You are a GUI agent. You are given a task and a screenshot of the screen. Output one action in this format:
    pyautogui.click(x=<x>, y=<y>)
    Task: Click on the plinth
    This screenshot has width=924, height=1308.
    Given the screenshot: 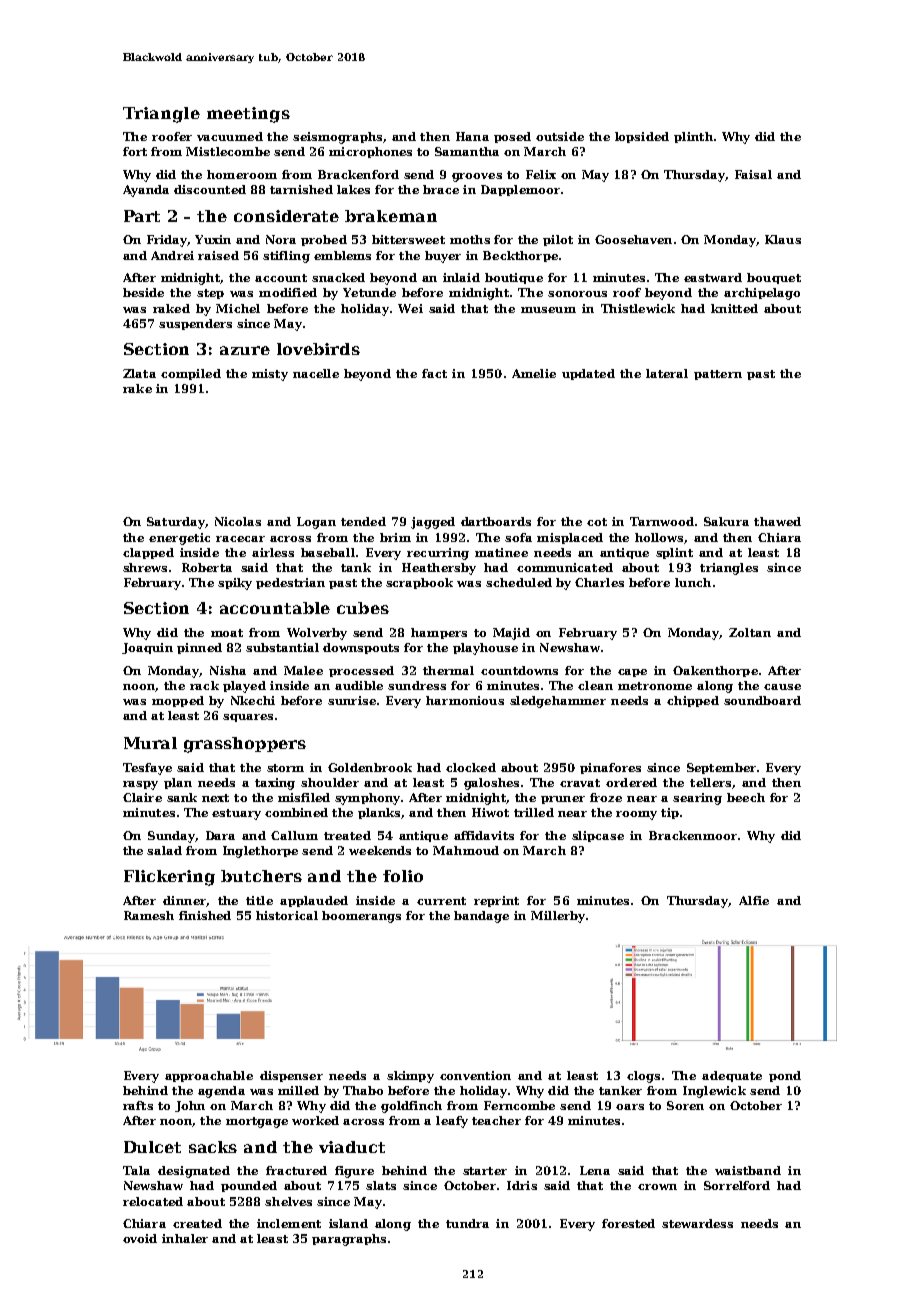 What is the action you would take?
    pyautogui.click(x=693, y=137)
